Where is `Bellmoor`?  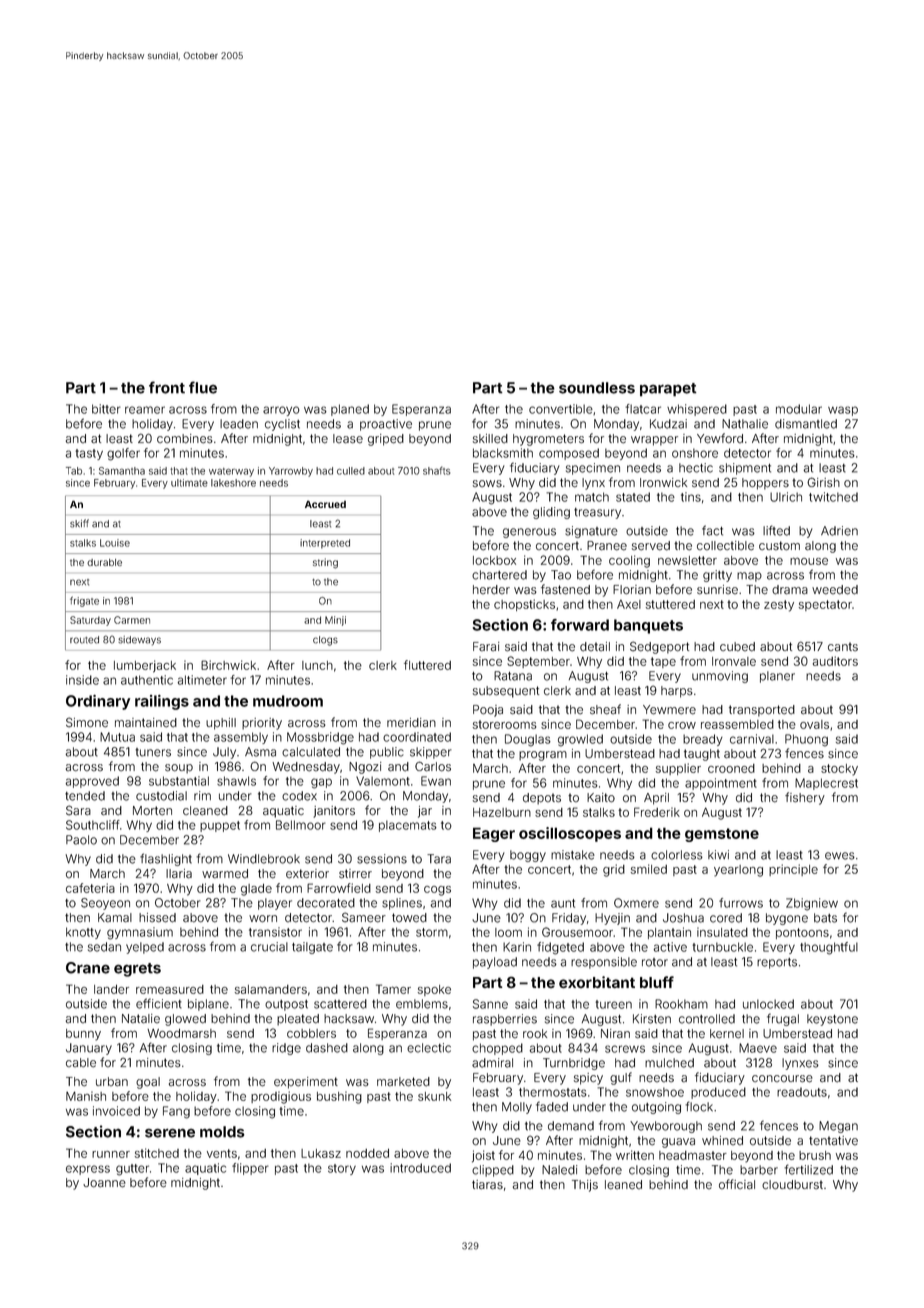
Bellmoor is located at coordinates (301, 825).
